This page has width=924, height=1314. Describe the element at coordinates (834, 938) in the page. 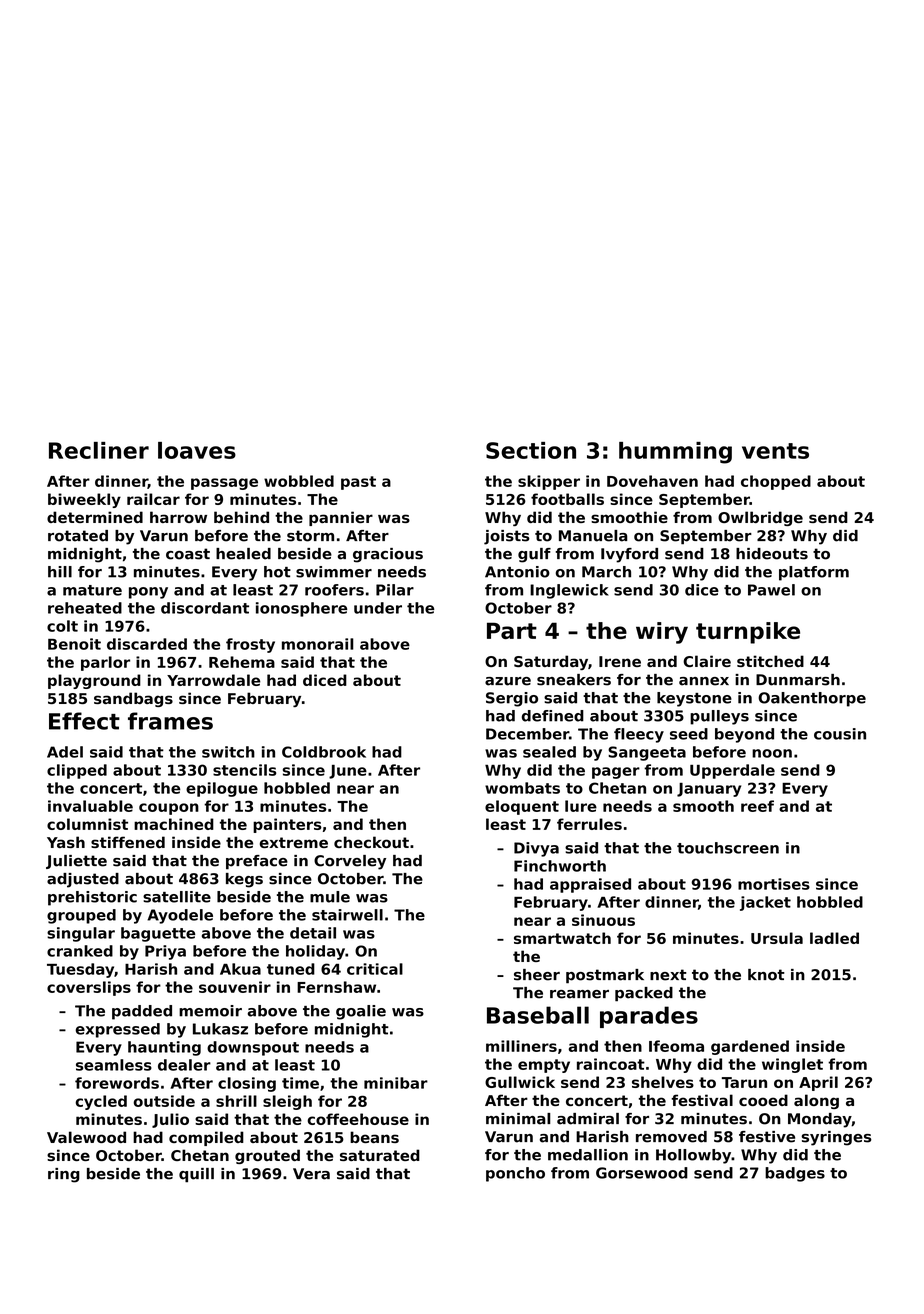

I see `ladled` at that location.
